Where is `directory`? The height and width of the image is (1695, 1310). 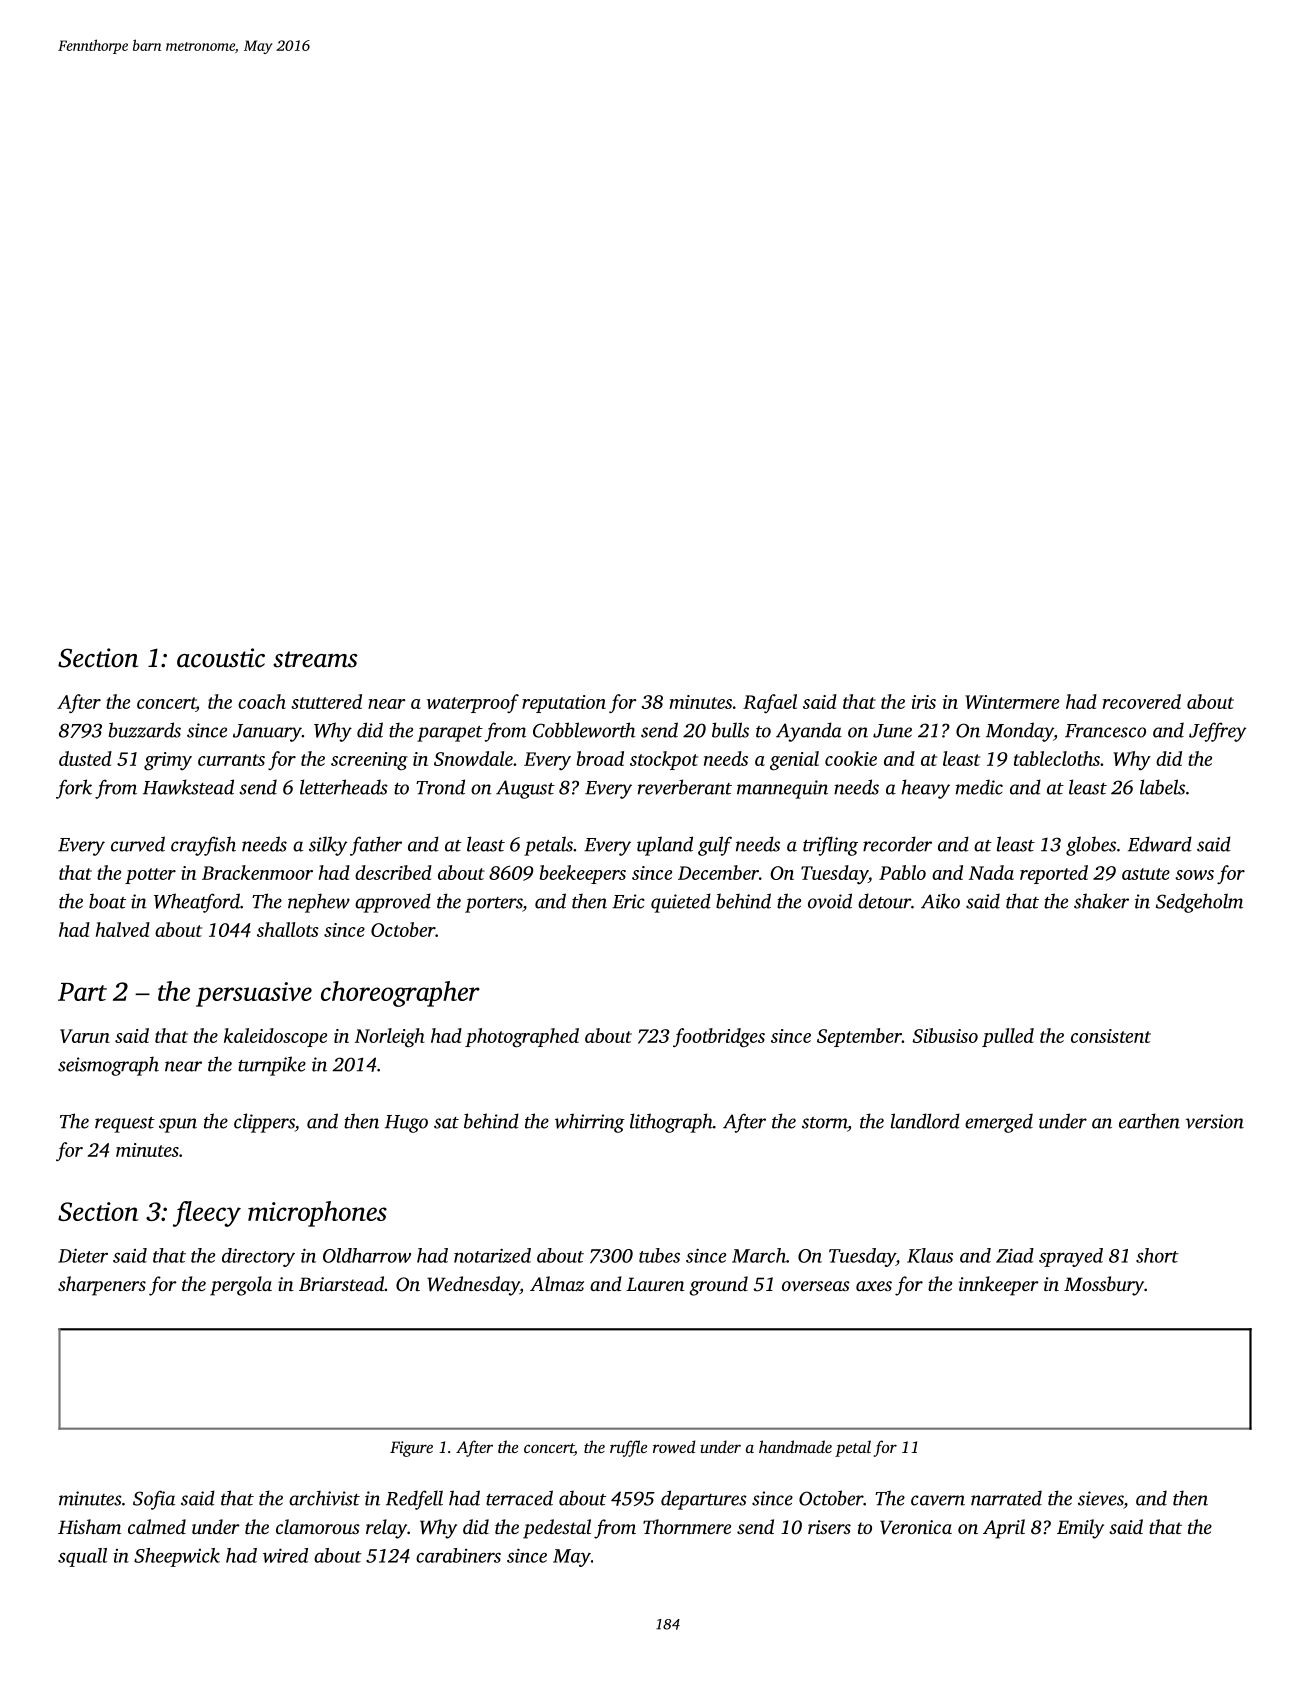 directory is located at coordinates (258, 1257).
